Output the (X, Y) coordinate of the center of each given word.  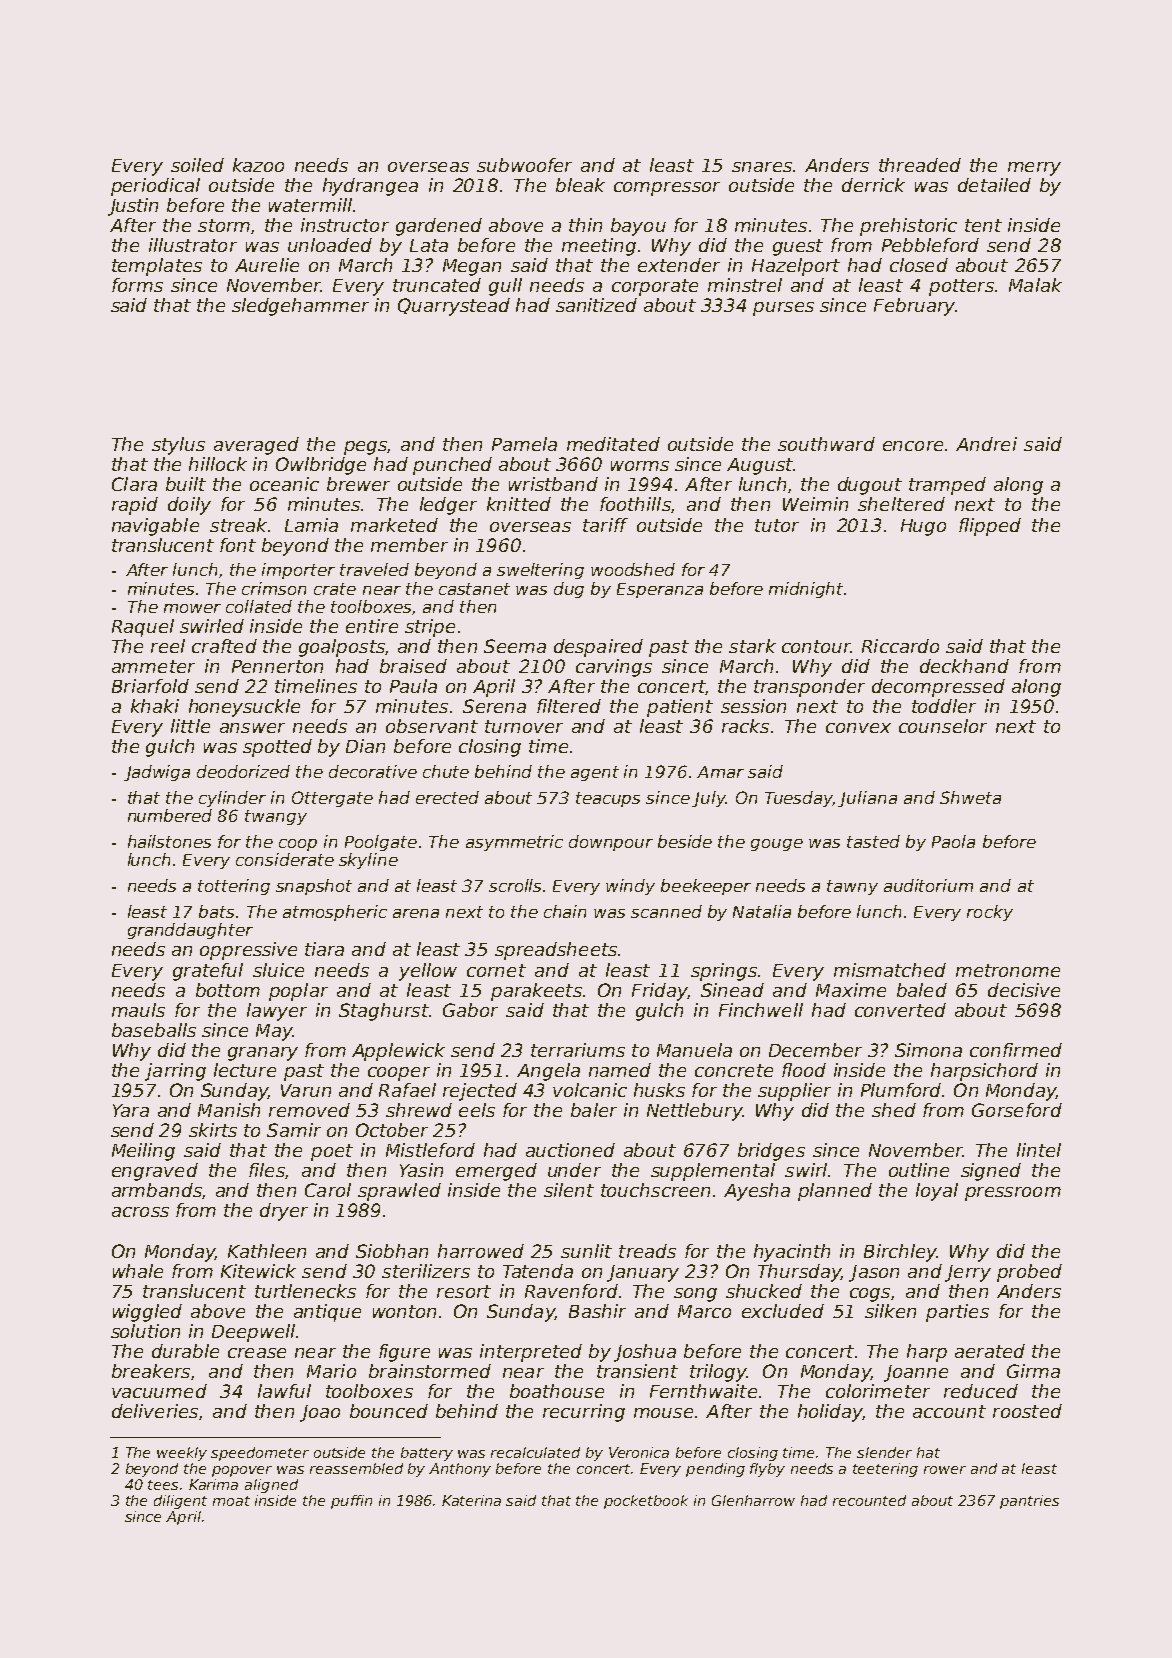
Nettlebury (695, 1112)
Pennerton (277, 666)
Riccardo (900, 646)
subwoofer (524, 165)
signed (991, 1172)
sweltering (540, 571)
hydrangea (370, 187)
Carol (328, 1190)
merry (1034, 169)
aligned (271, 1486)
